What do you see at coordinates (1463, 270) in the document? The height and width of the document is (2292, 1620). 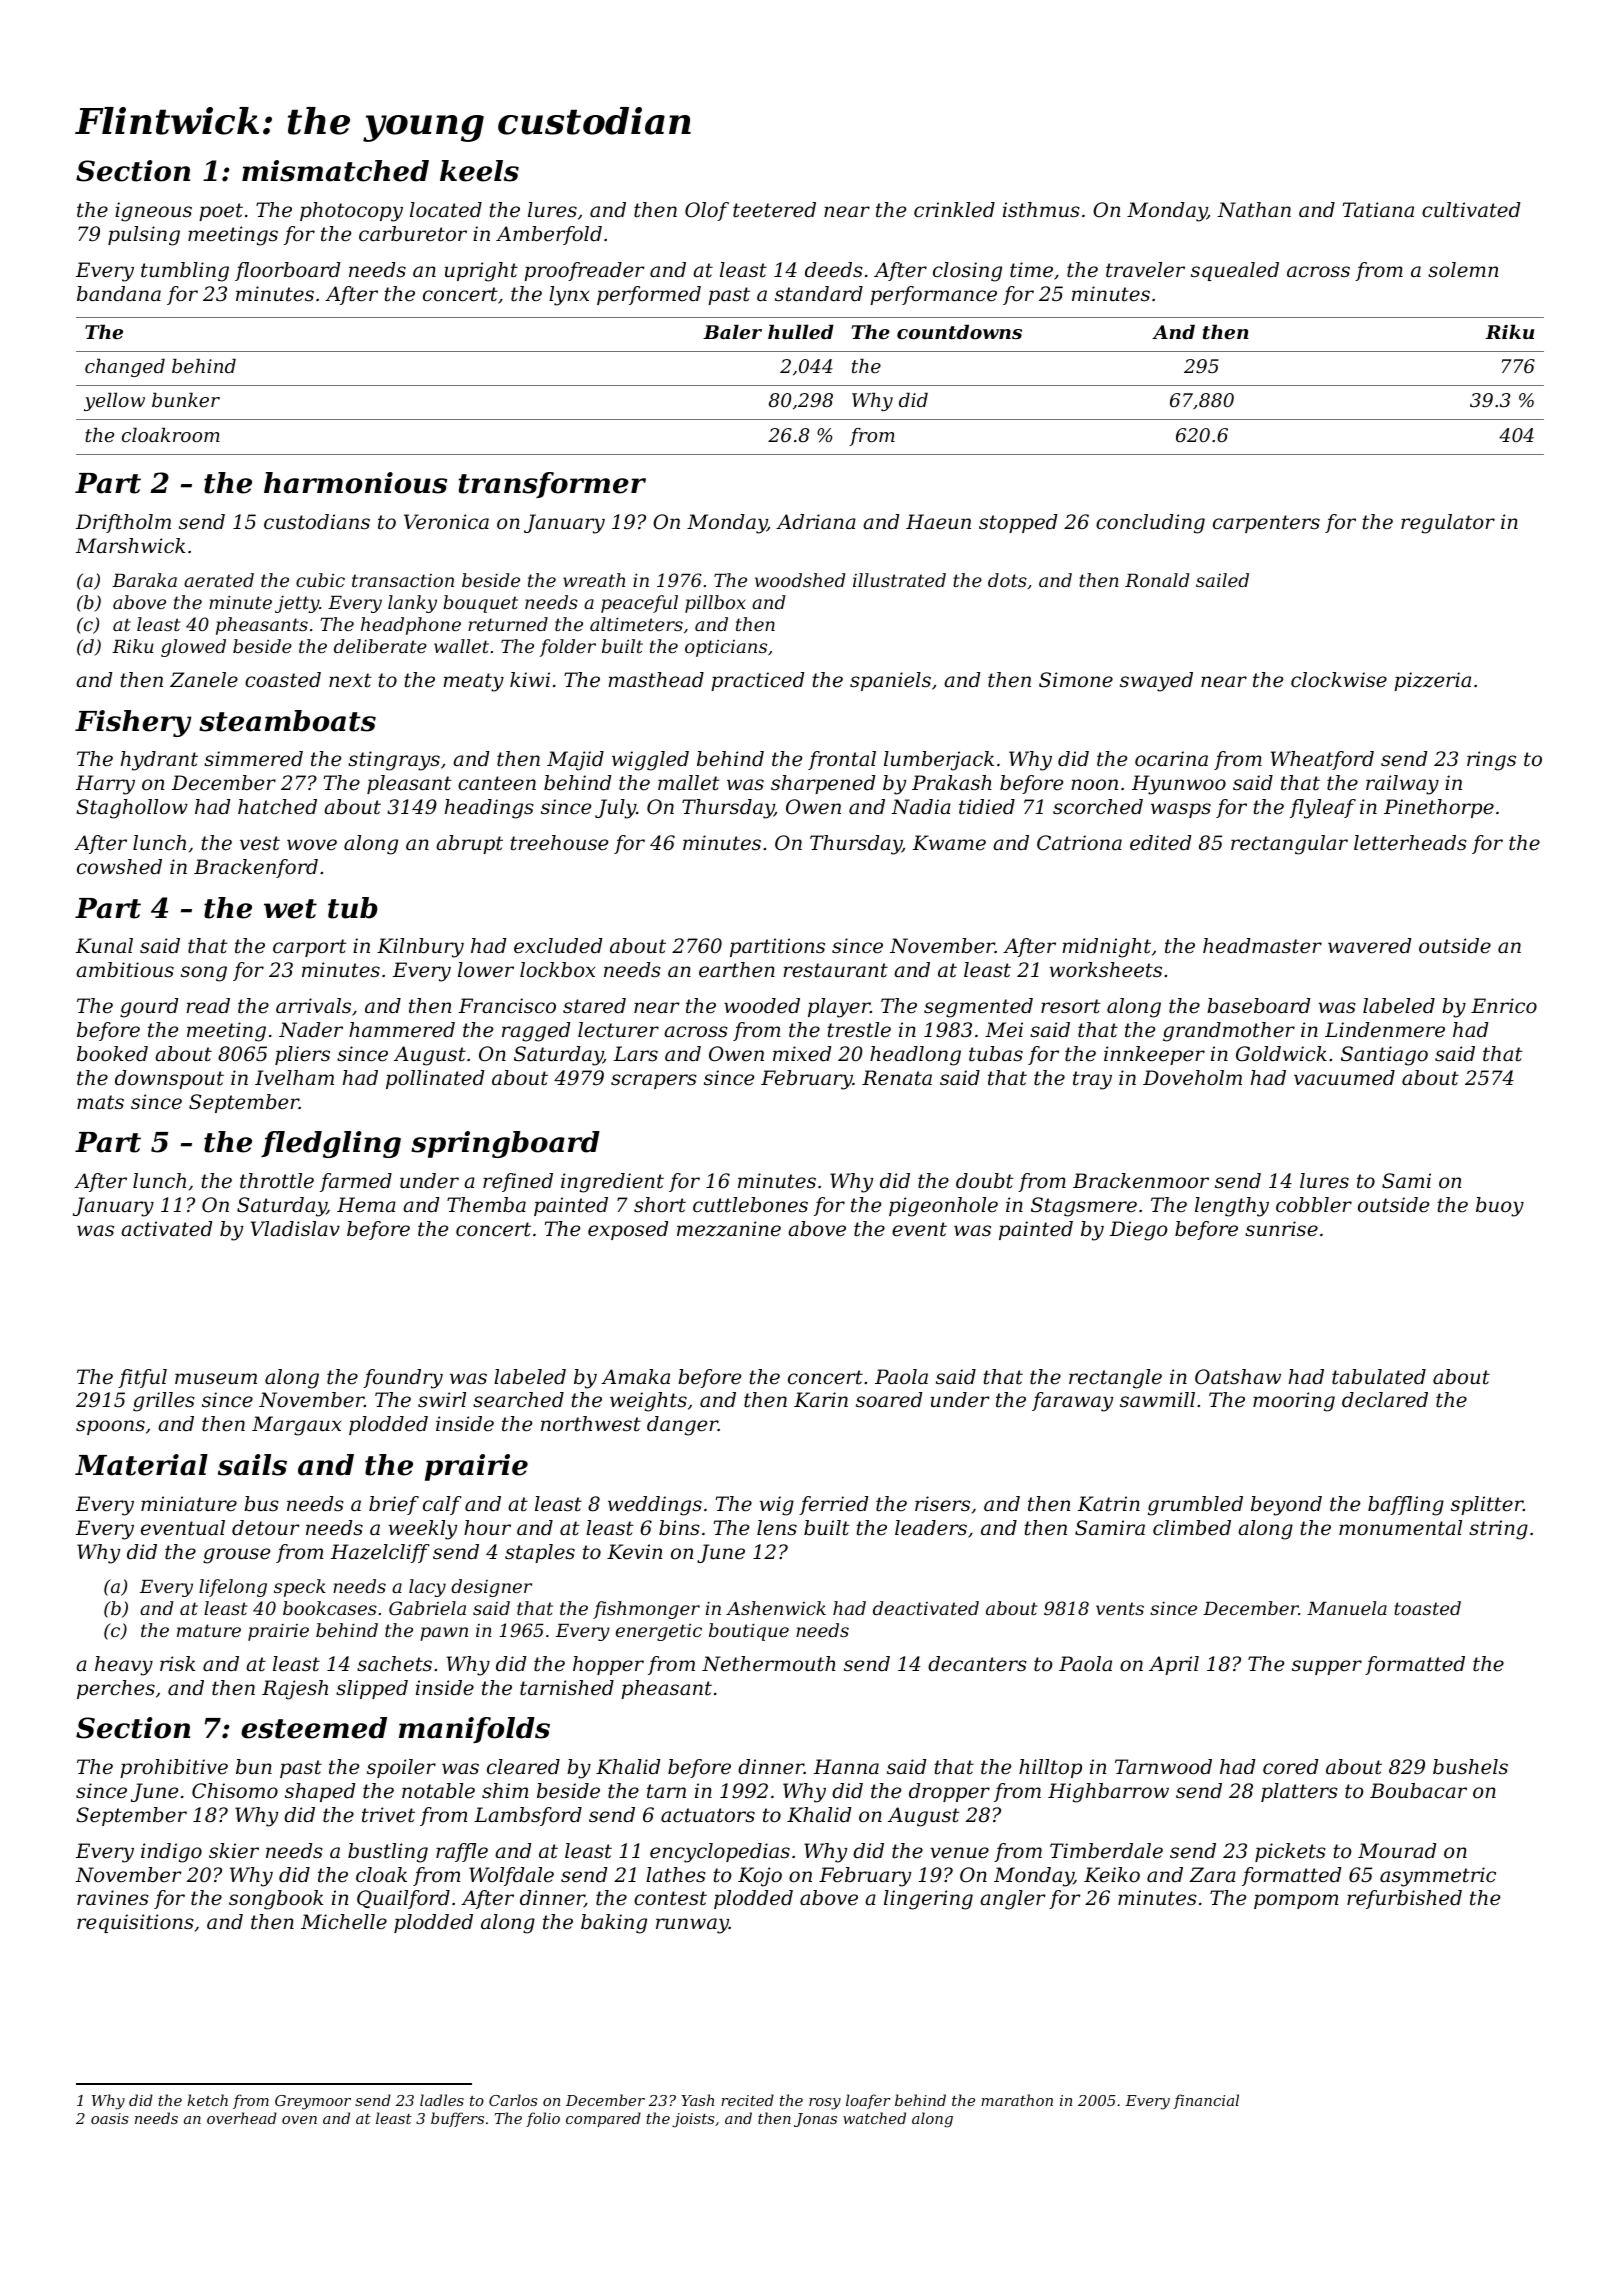 I see `solemn` at bounding box center [1463, 270].
